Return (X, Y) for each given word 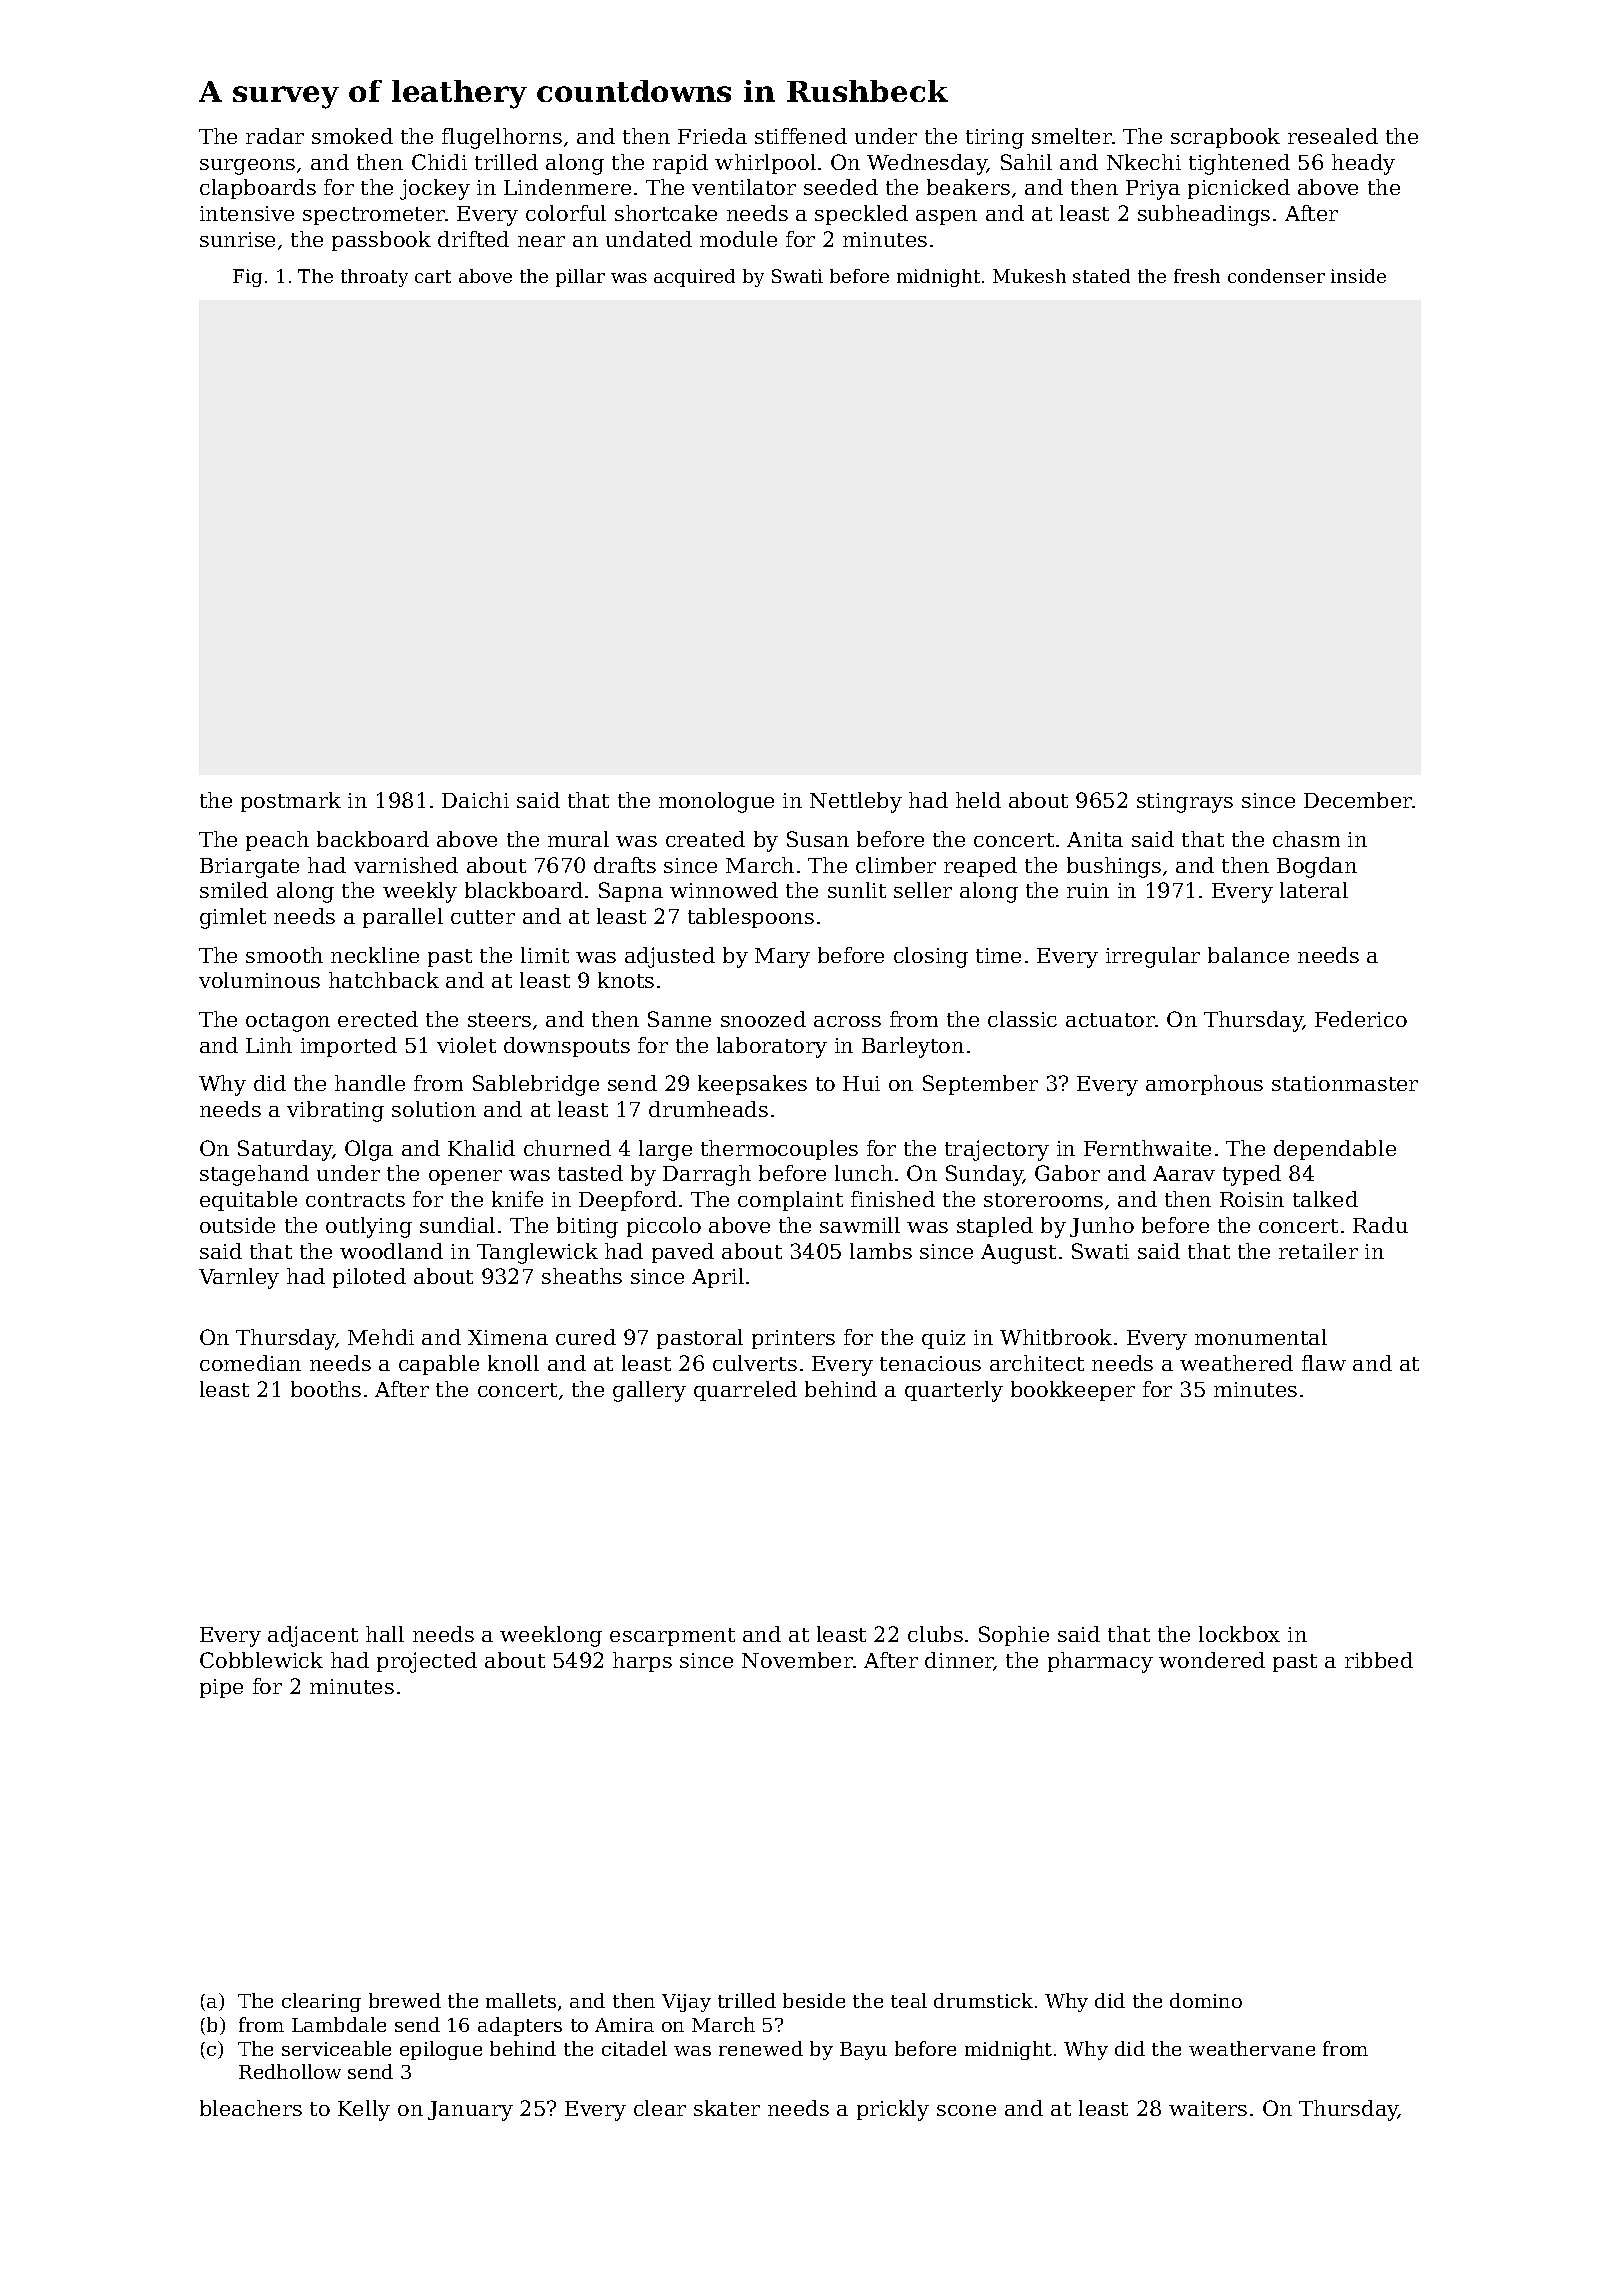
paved (683, 1253)
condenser (1276, 276)
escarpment (672, 1637)
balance (1248, 955)
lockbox (1239, 1634)
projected (427, 1662)
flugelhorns (502, 138)
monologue (716, 802)
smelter (1072, 136)
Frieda (712, 136)
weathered (1236, 1363)
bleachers (251, 2108)
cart (433, 276)
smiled (234, 890)
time (998, 955)
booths (326, 1389)
